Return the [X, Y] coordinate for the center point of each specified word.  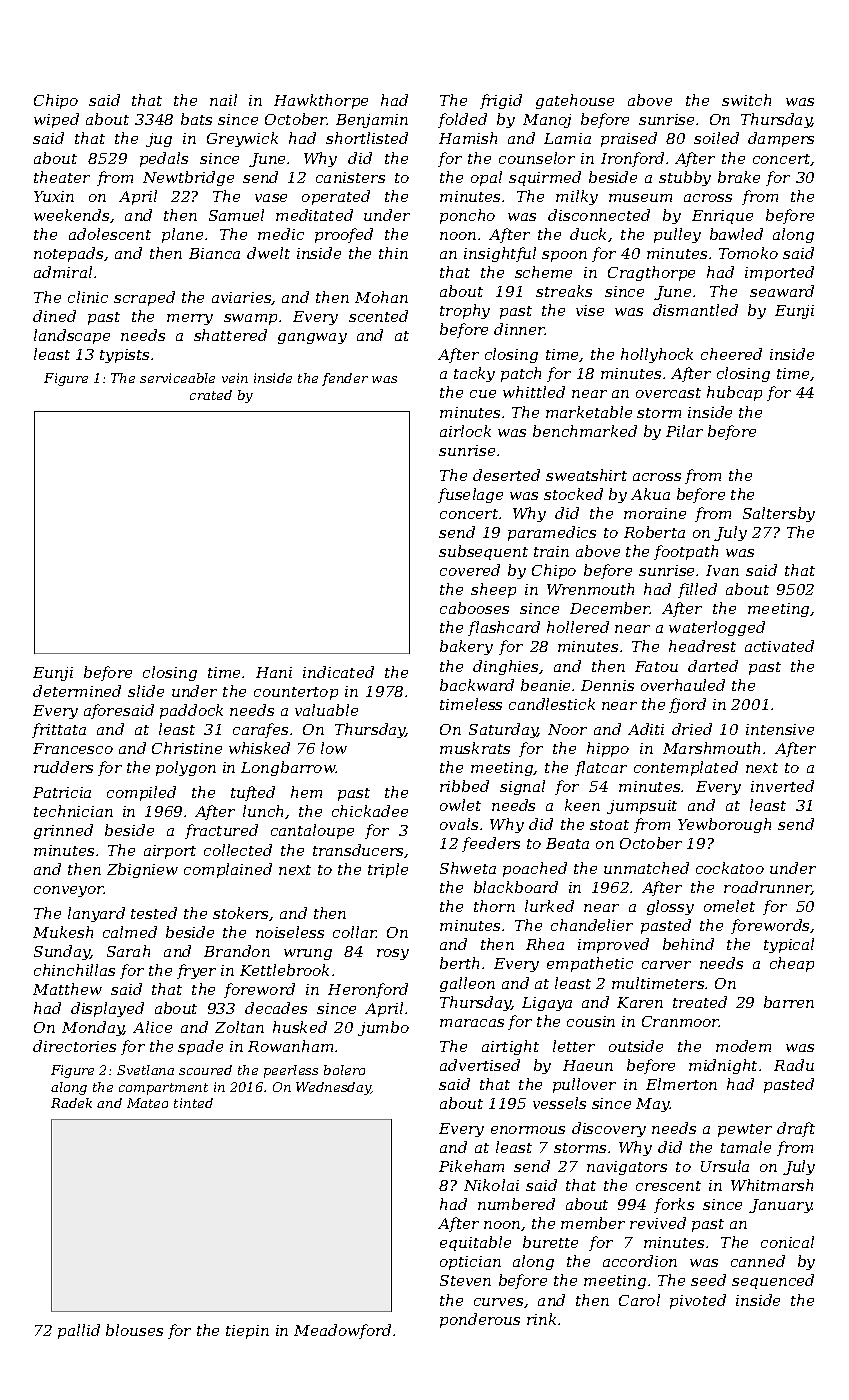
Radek [71, 1103]
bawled [736, 234]
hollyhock [657, 355]
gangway [312, 338]
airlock [465, 431]
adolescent [110, 234]
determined [77, 691]
